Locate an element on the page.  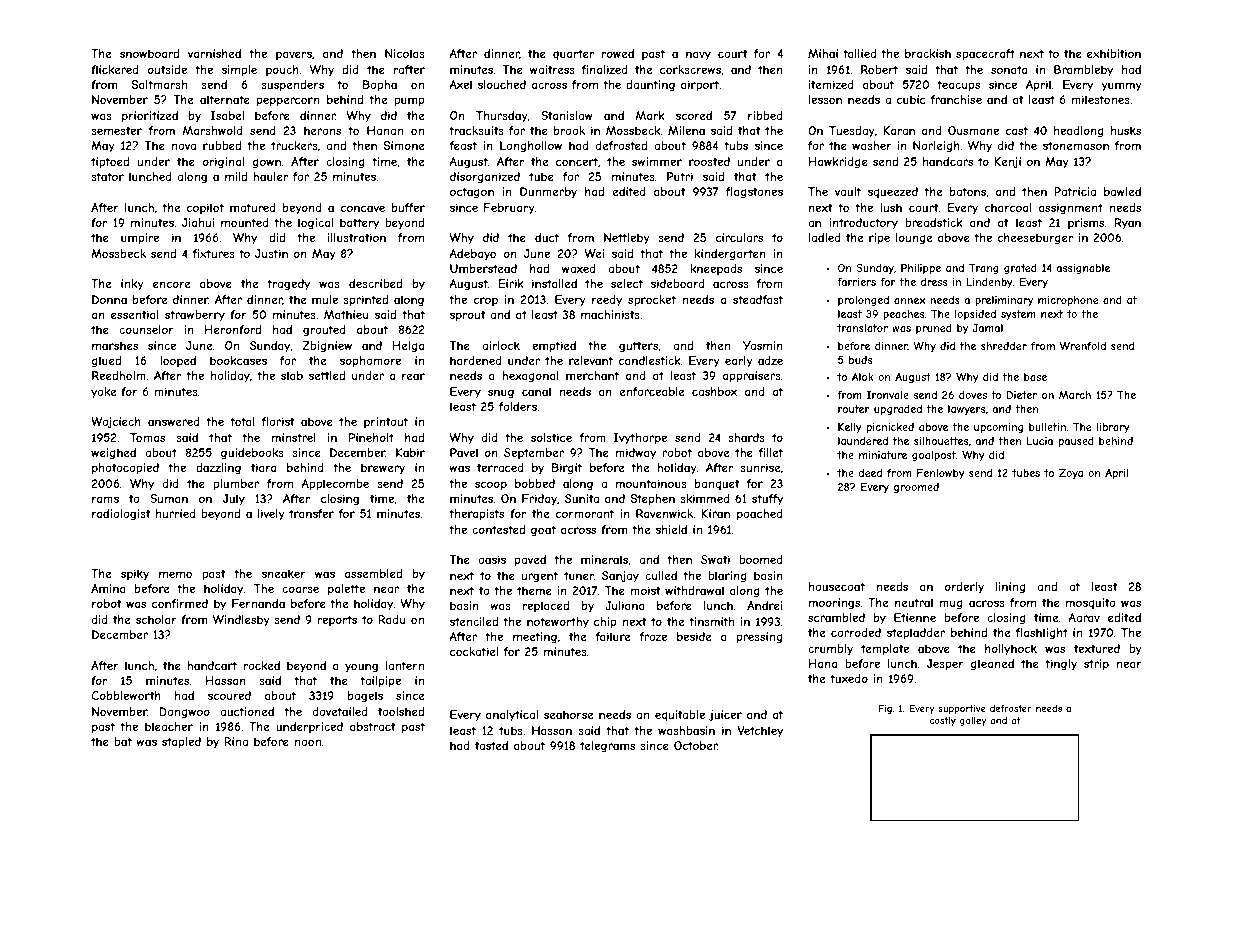
stapled is located at coordinates (181, 743).
